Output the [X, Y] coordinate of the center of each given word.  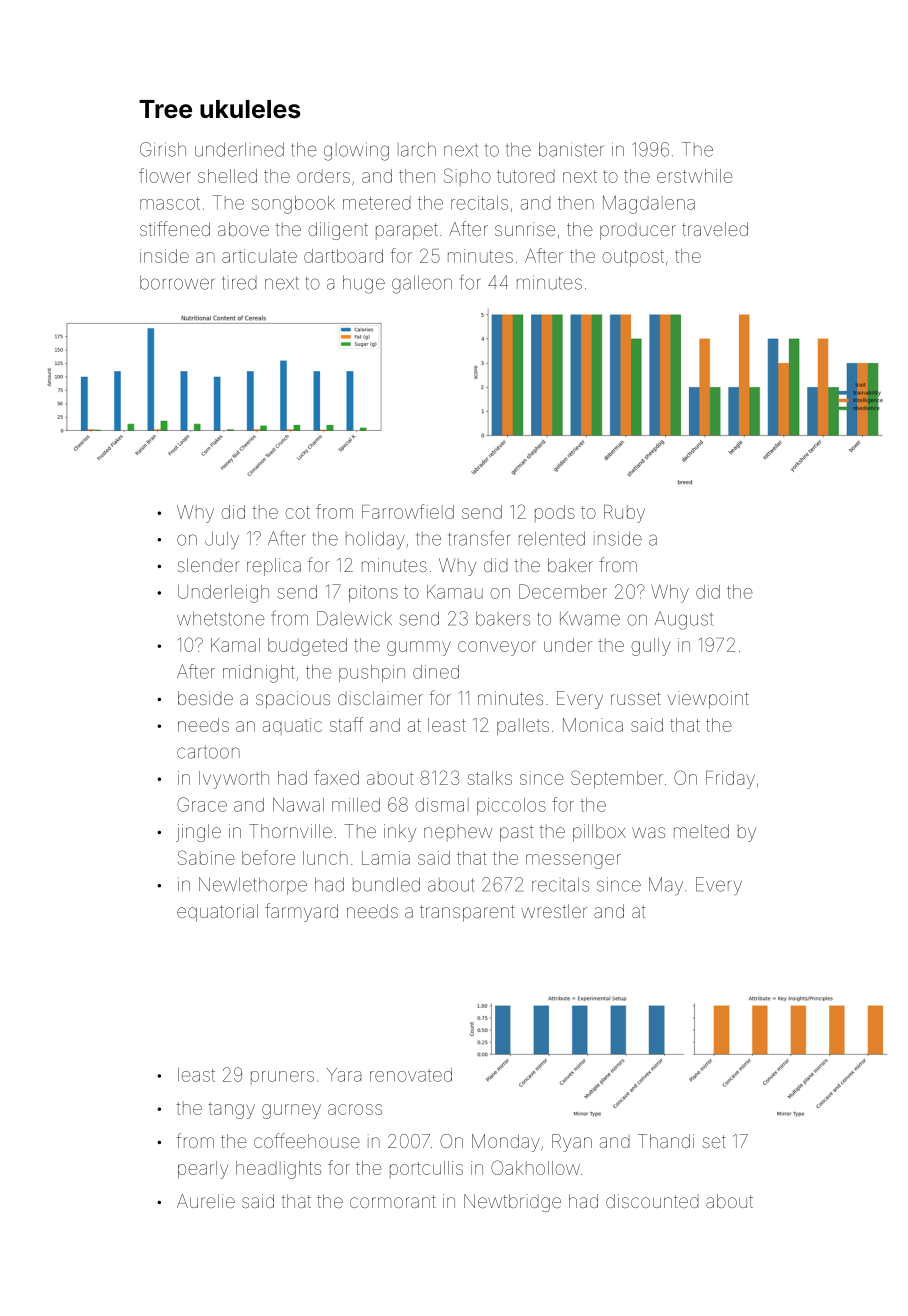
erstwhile [695, 176]
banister [571, 149]
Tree [165, 109]
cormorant [393, 1201]
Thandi [666, 1141]
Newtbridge [512, 1203]
